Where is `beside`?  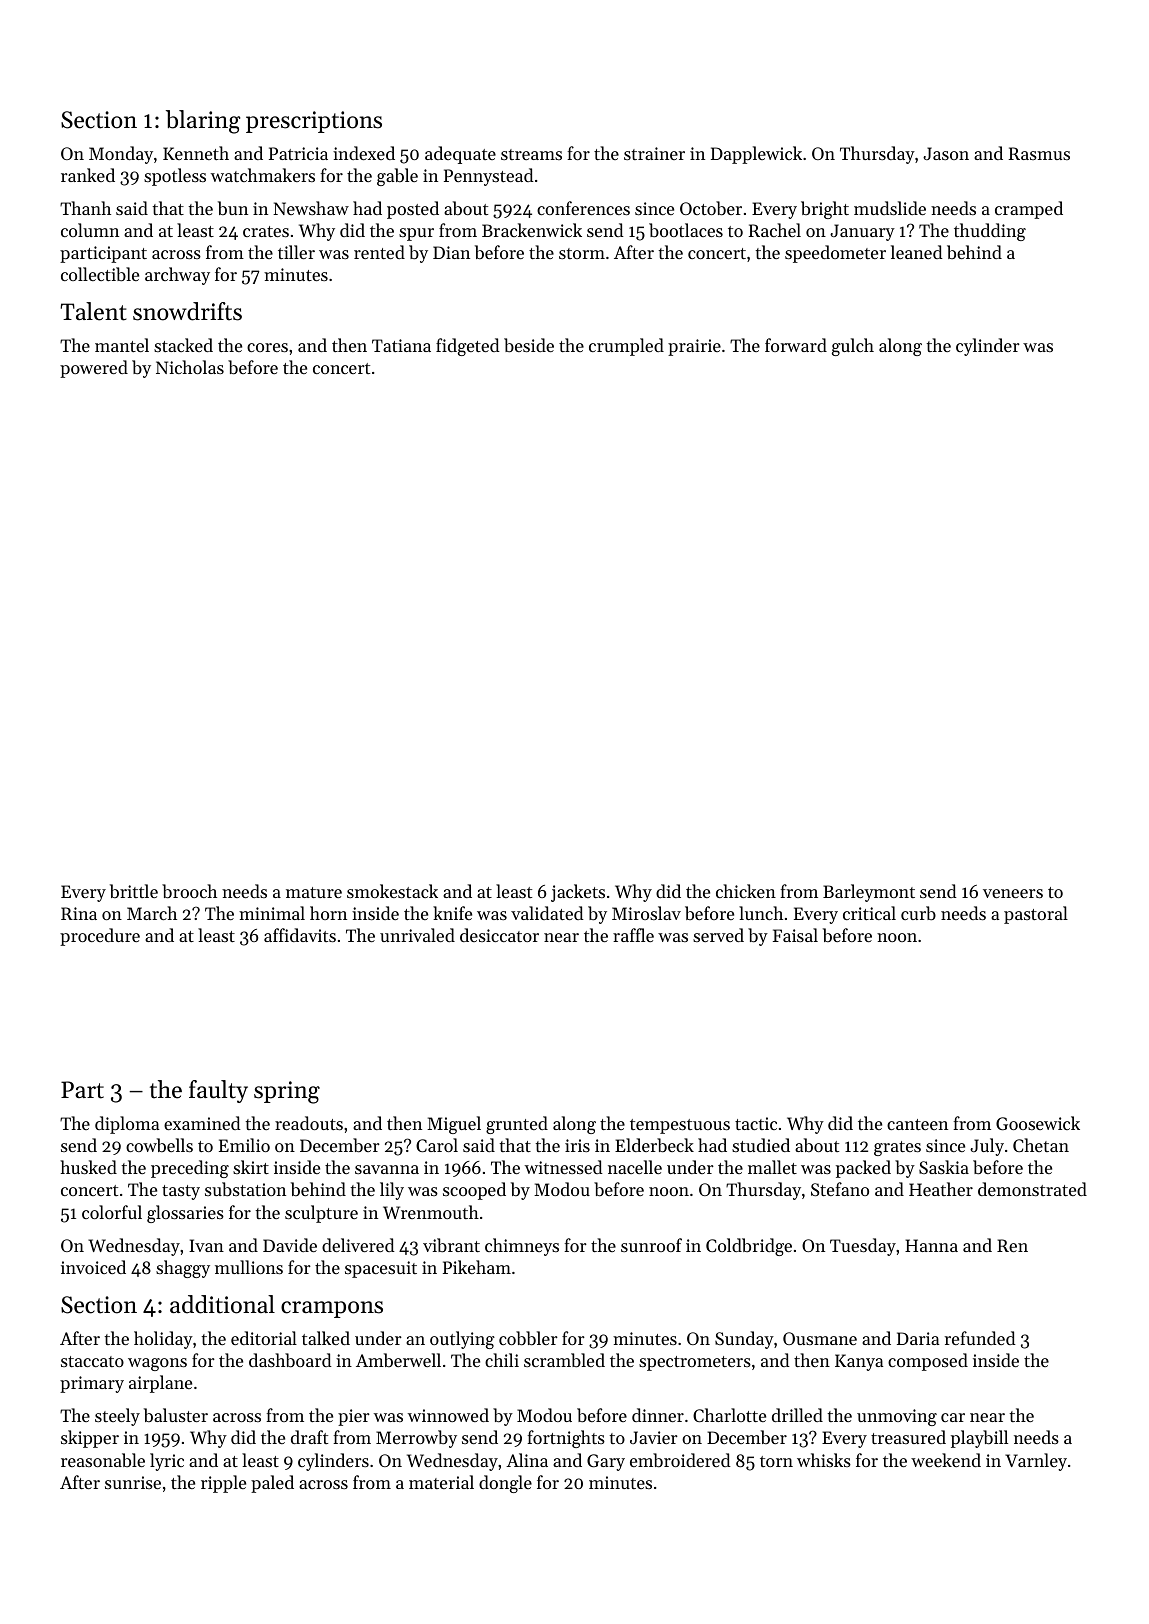
beside is located at coordinates (529, 345).
